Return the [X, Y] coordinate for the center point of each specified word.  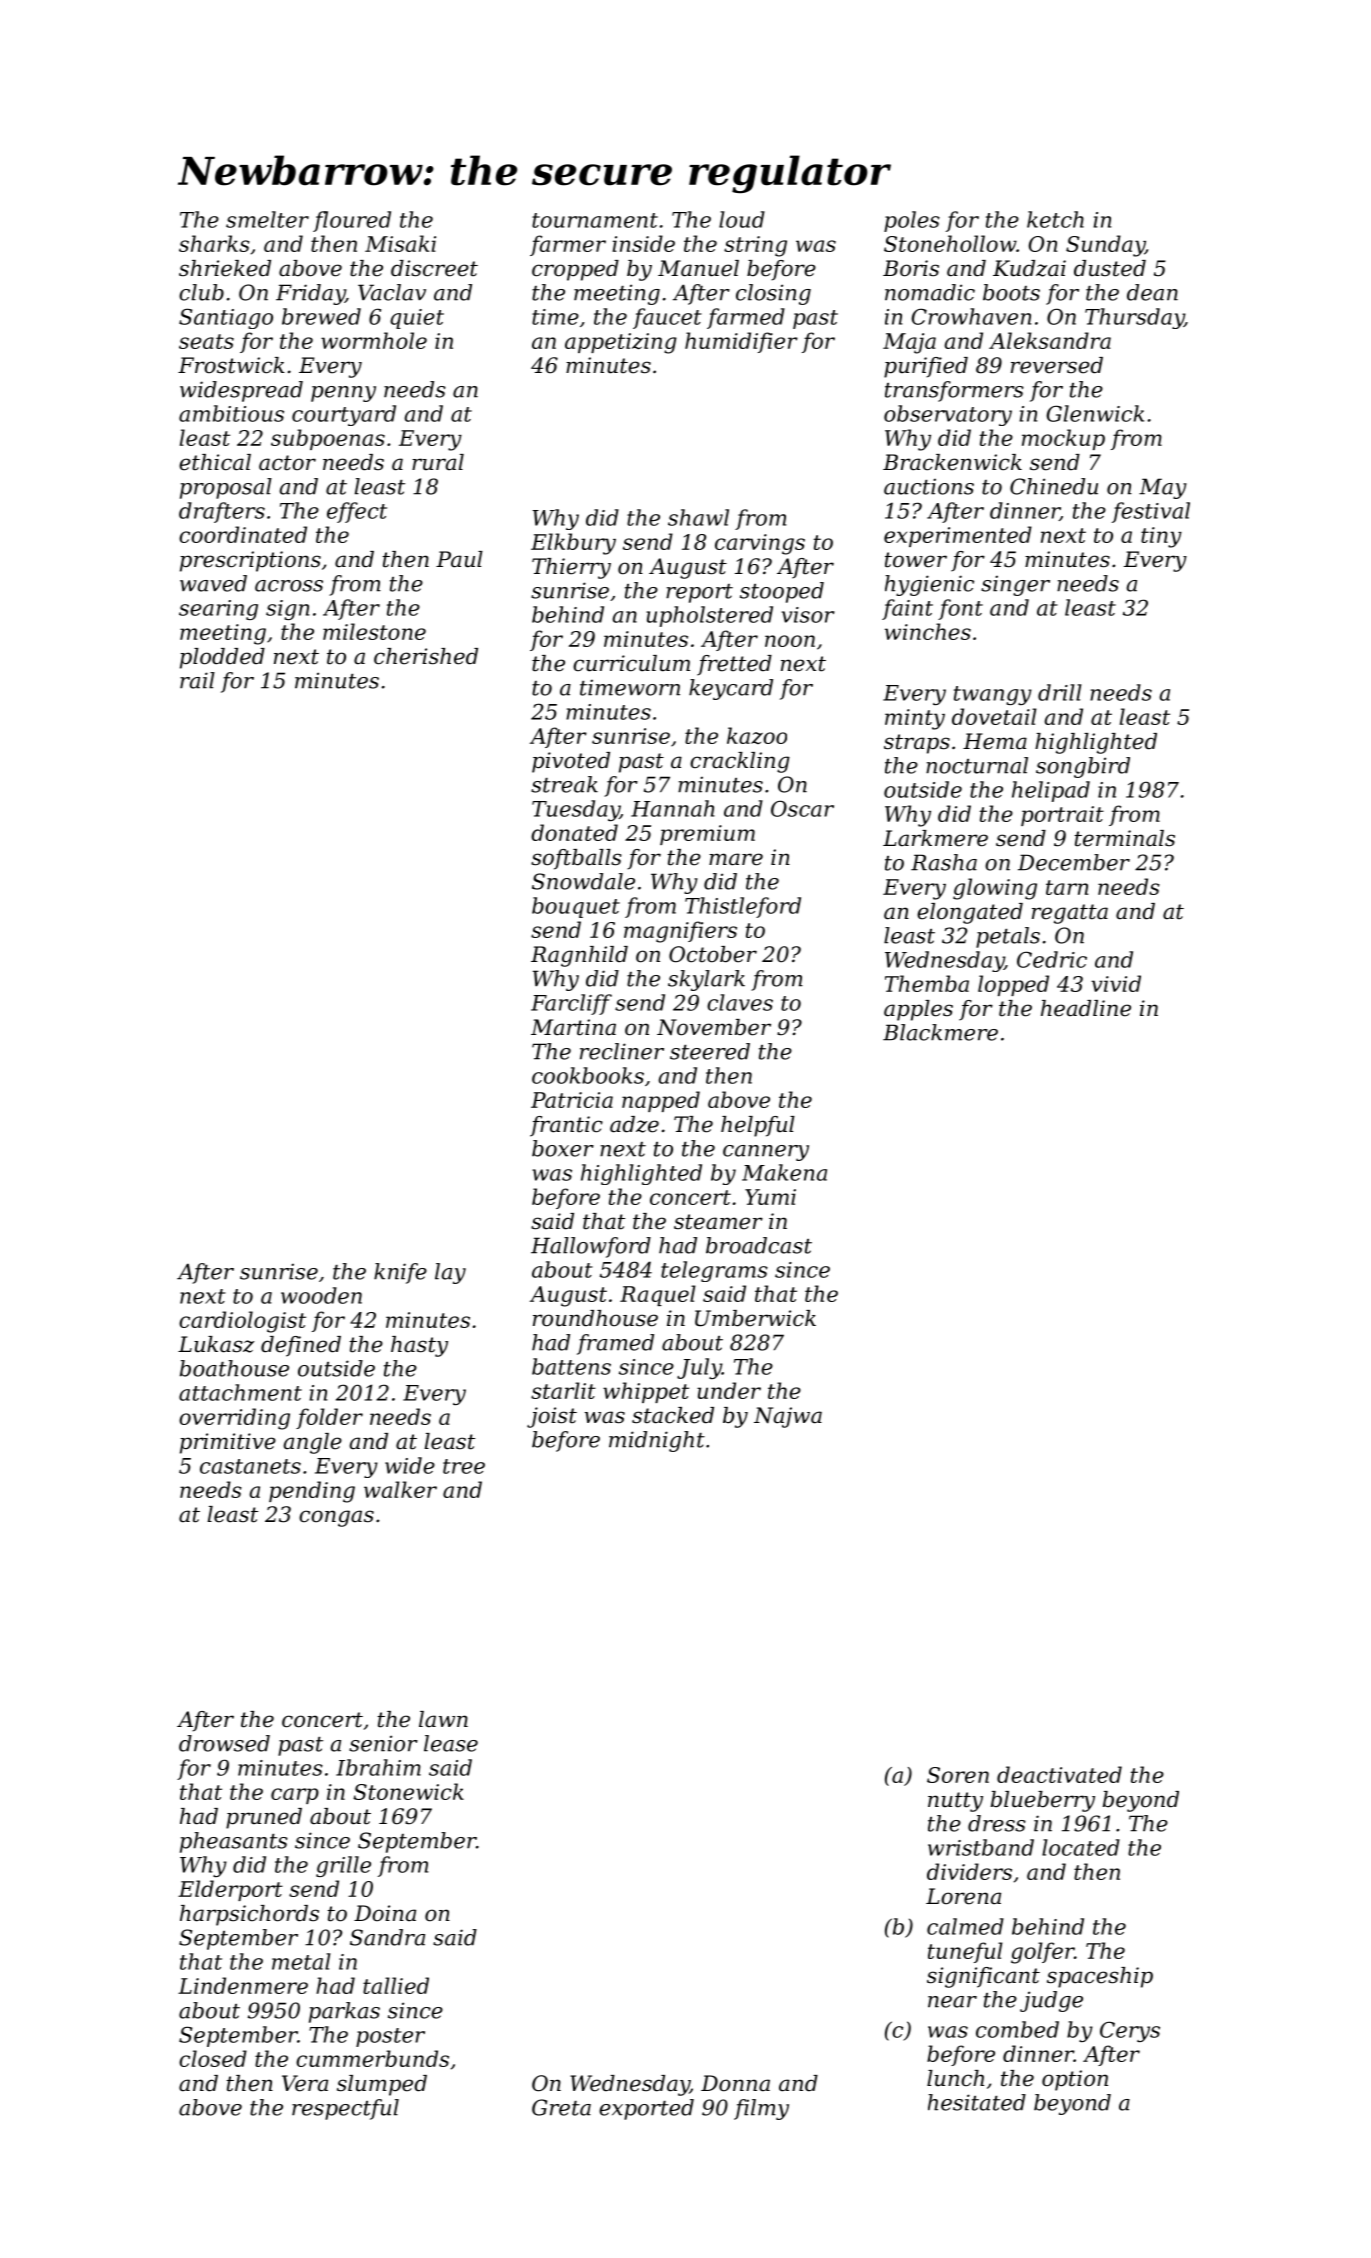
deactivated [1059, 1774]
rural [438, 462]
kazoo [757, 735]
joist [552, 1417]
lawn [443, 1719]
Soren [958, 1775]
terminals [1125, 838]
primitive [228, 1443]
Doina [385, 1913]
